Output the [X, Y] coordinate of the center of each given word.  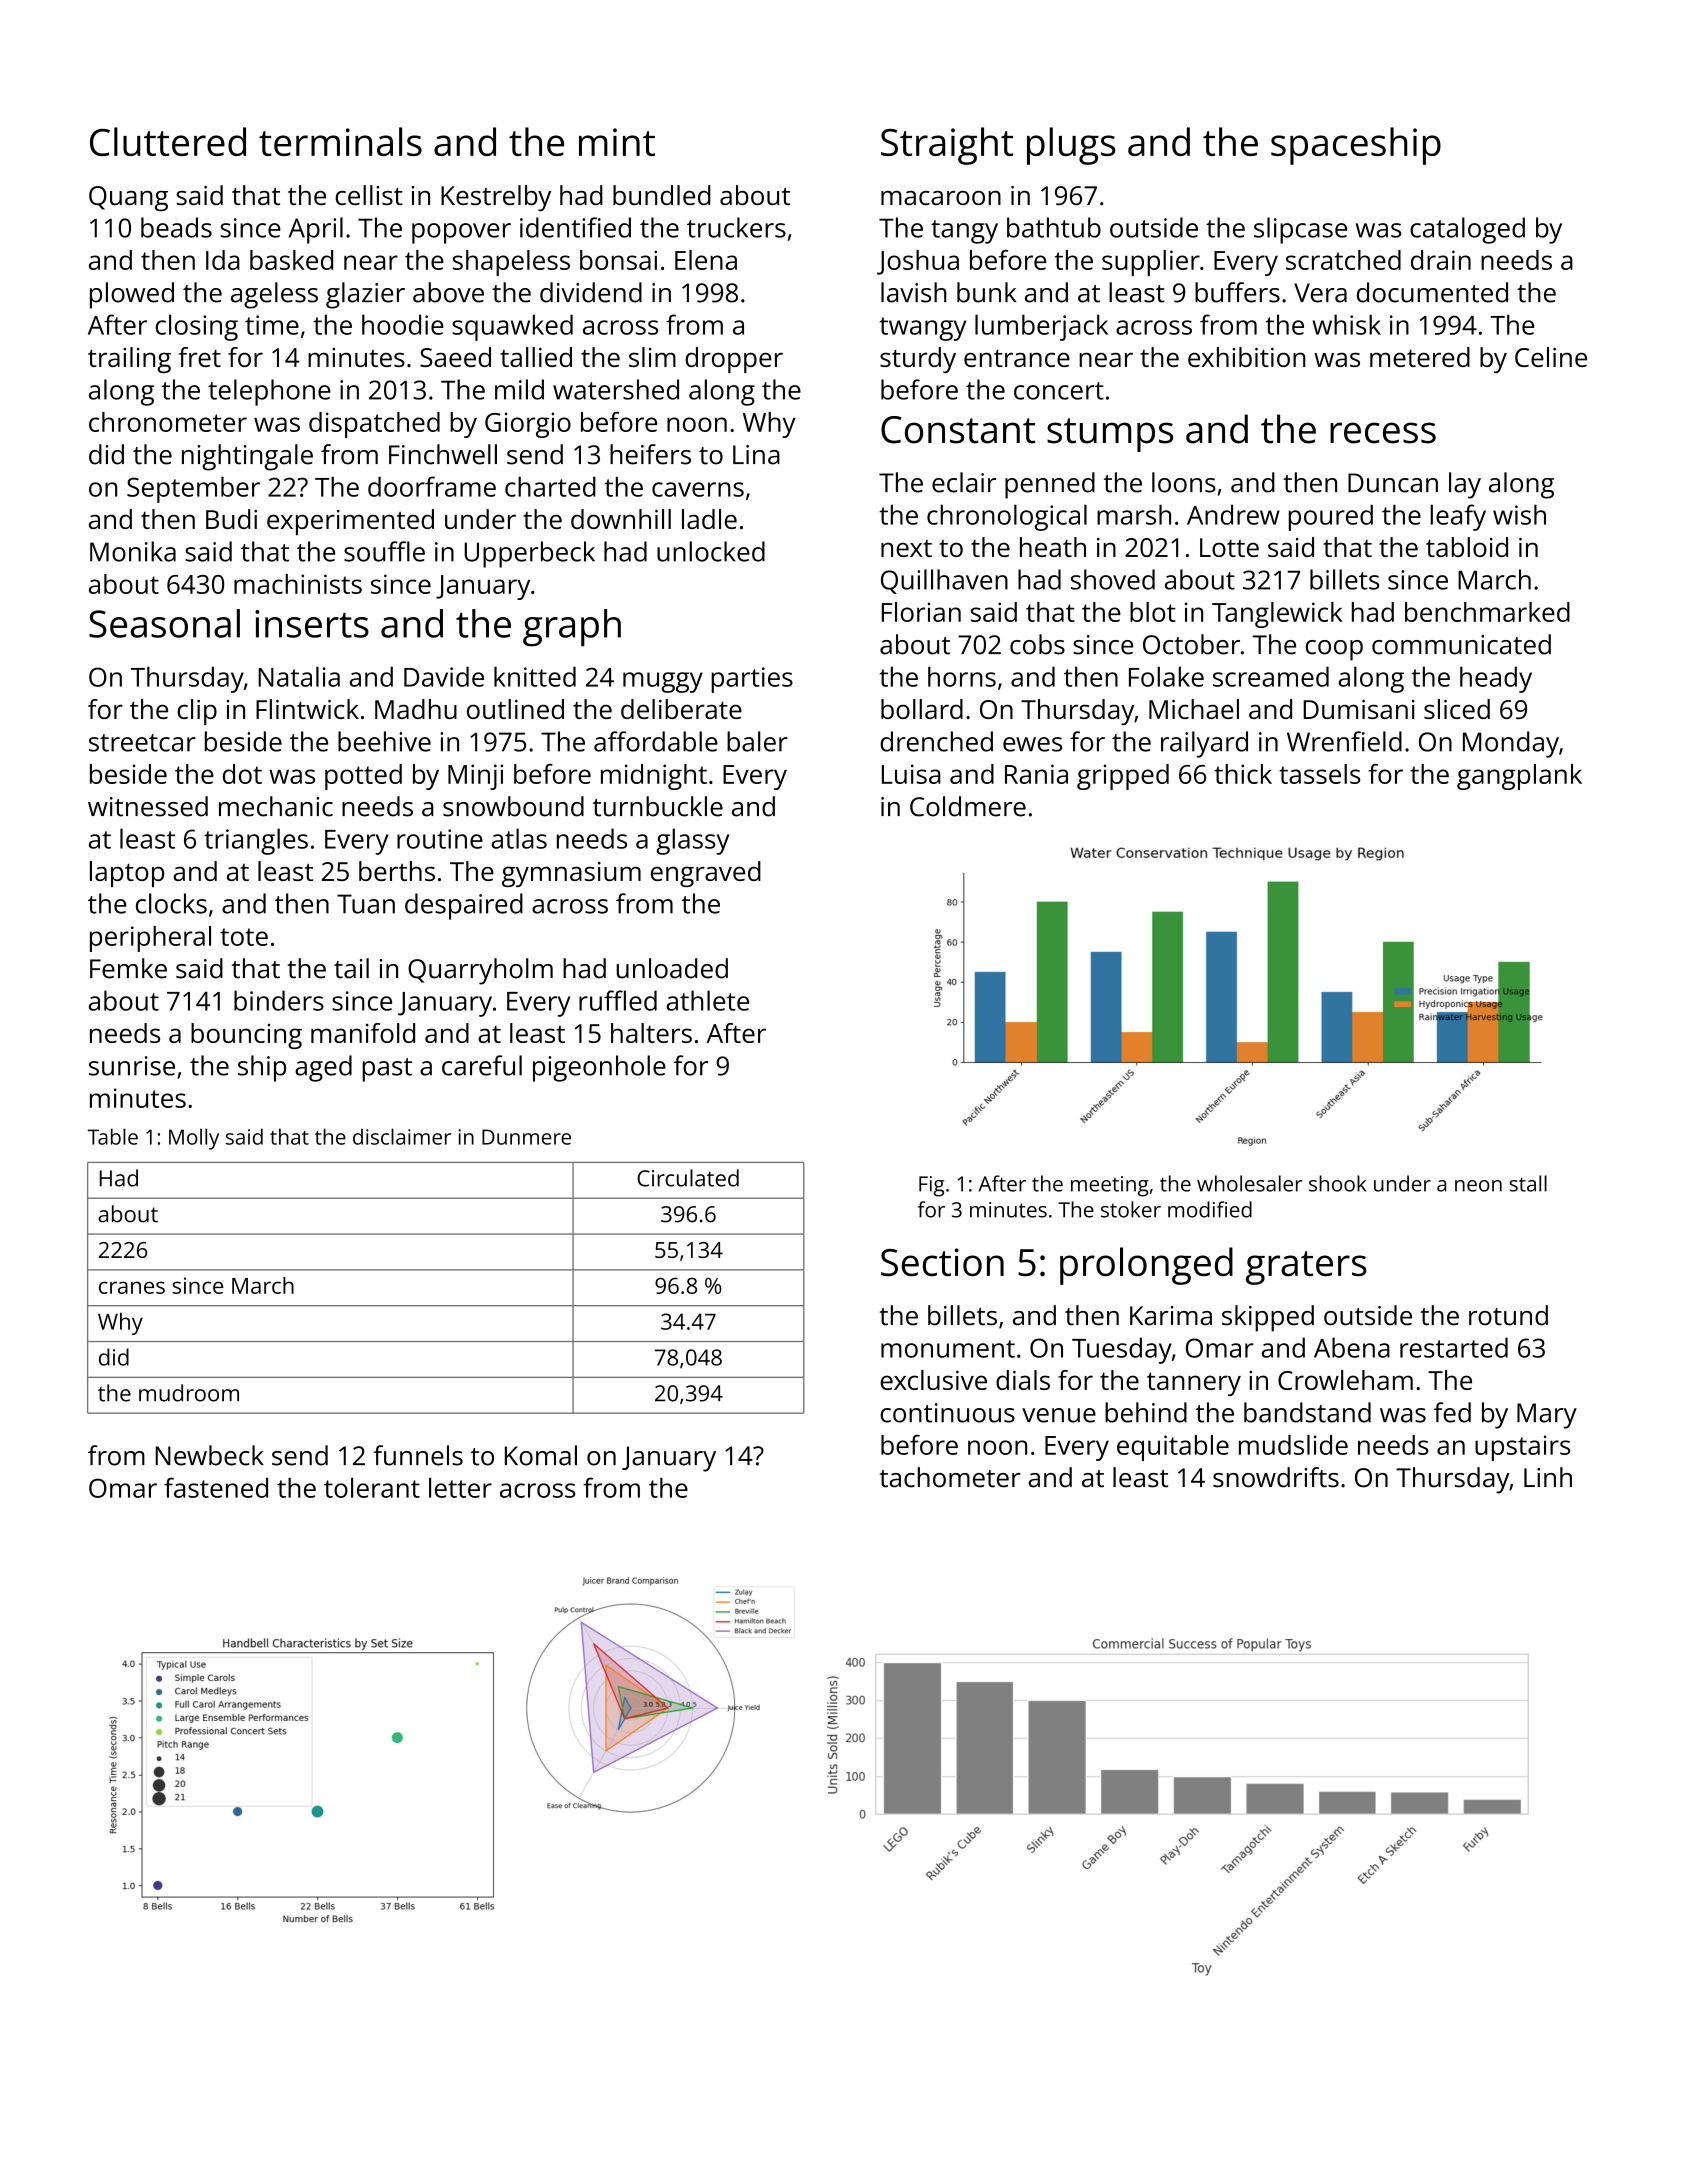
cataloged [1467, 230]
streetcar [142, 743]
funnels [418, 1455]
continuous [947, 1413]
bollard [922, 709]
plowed [132, 295]
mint [617, 142]
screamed [1271, 676]
